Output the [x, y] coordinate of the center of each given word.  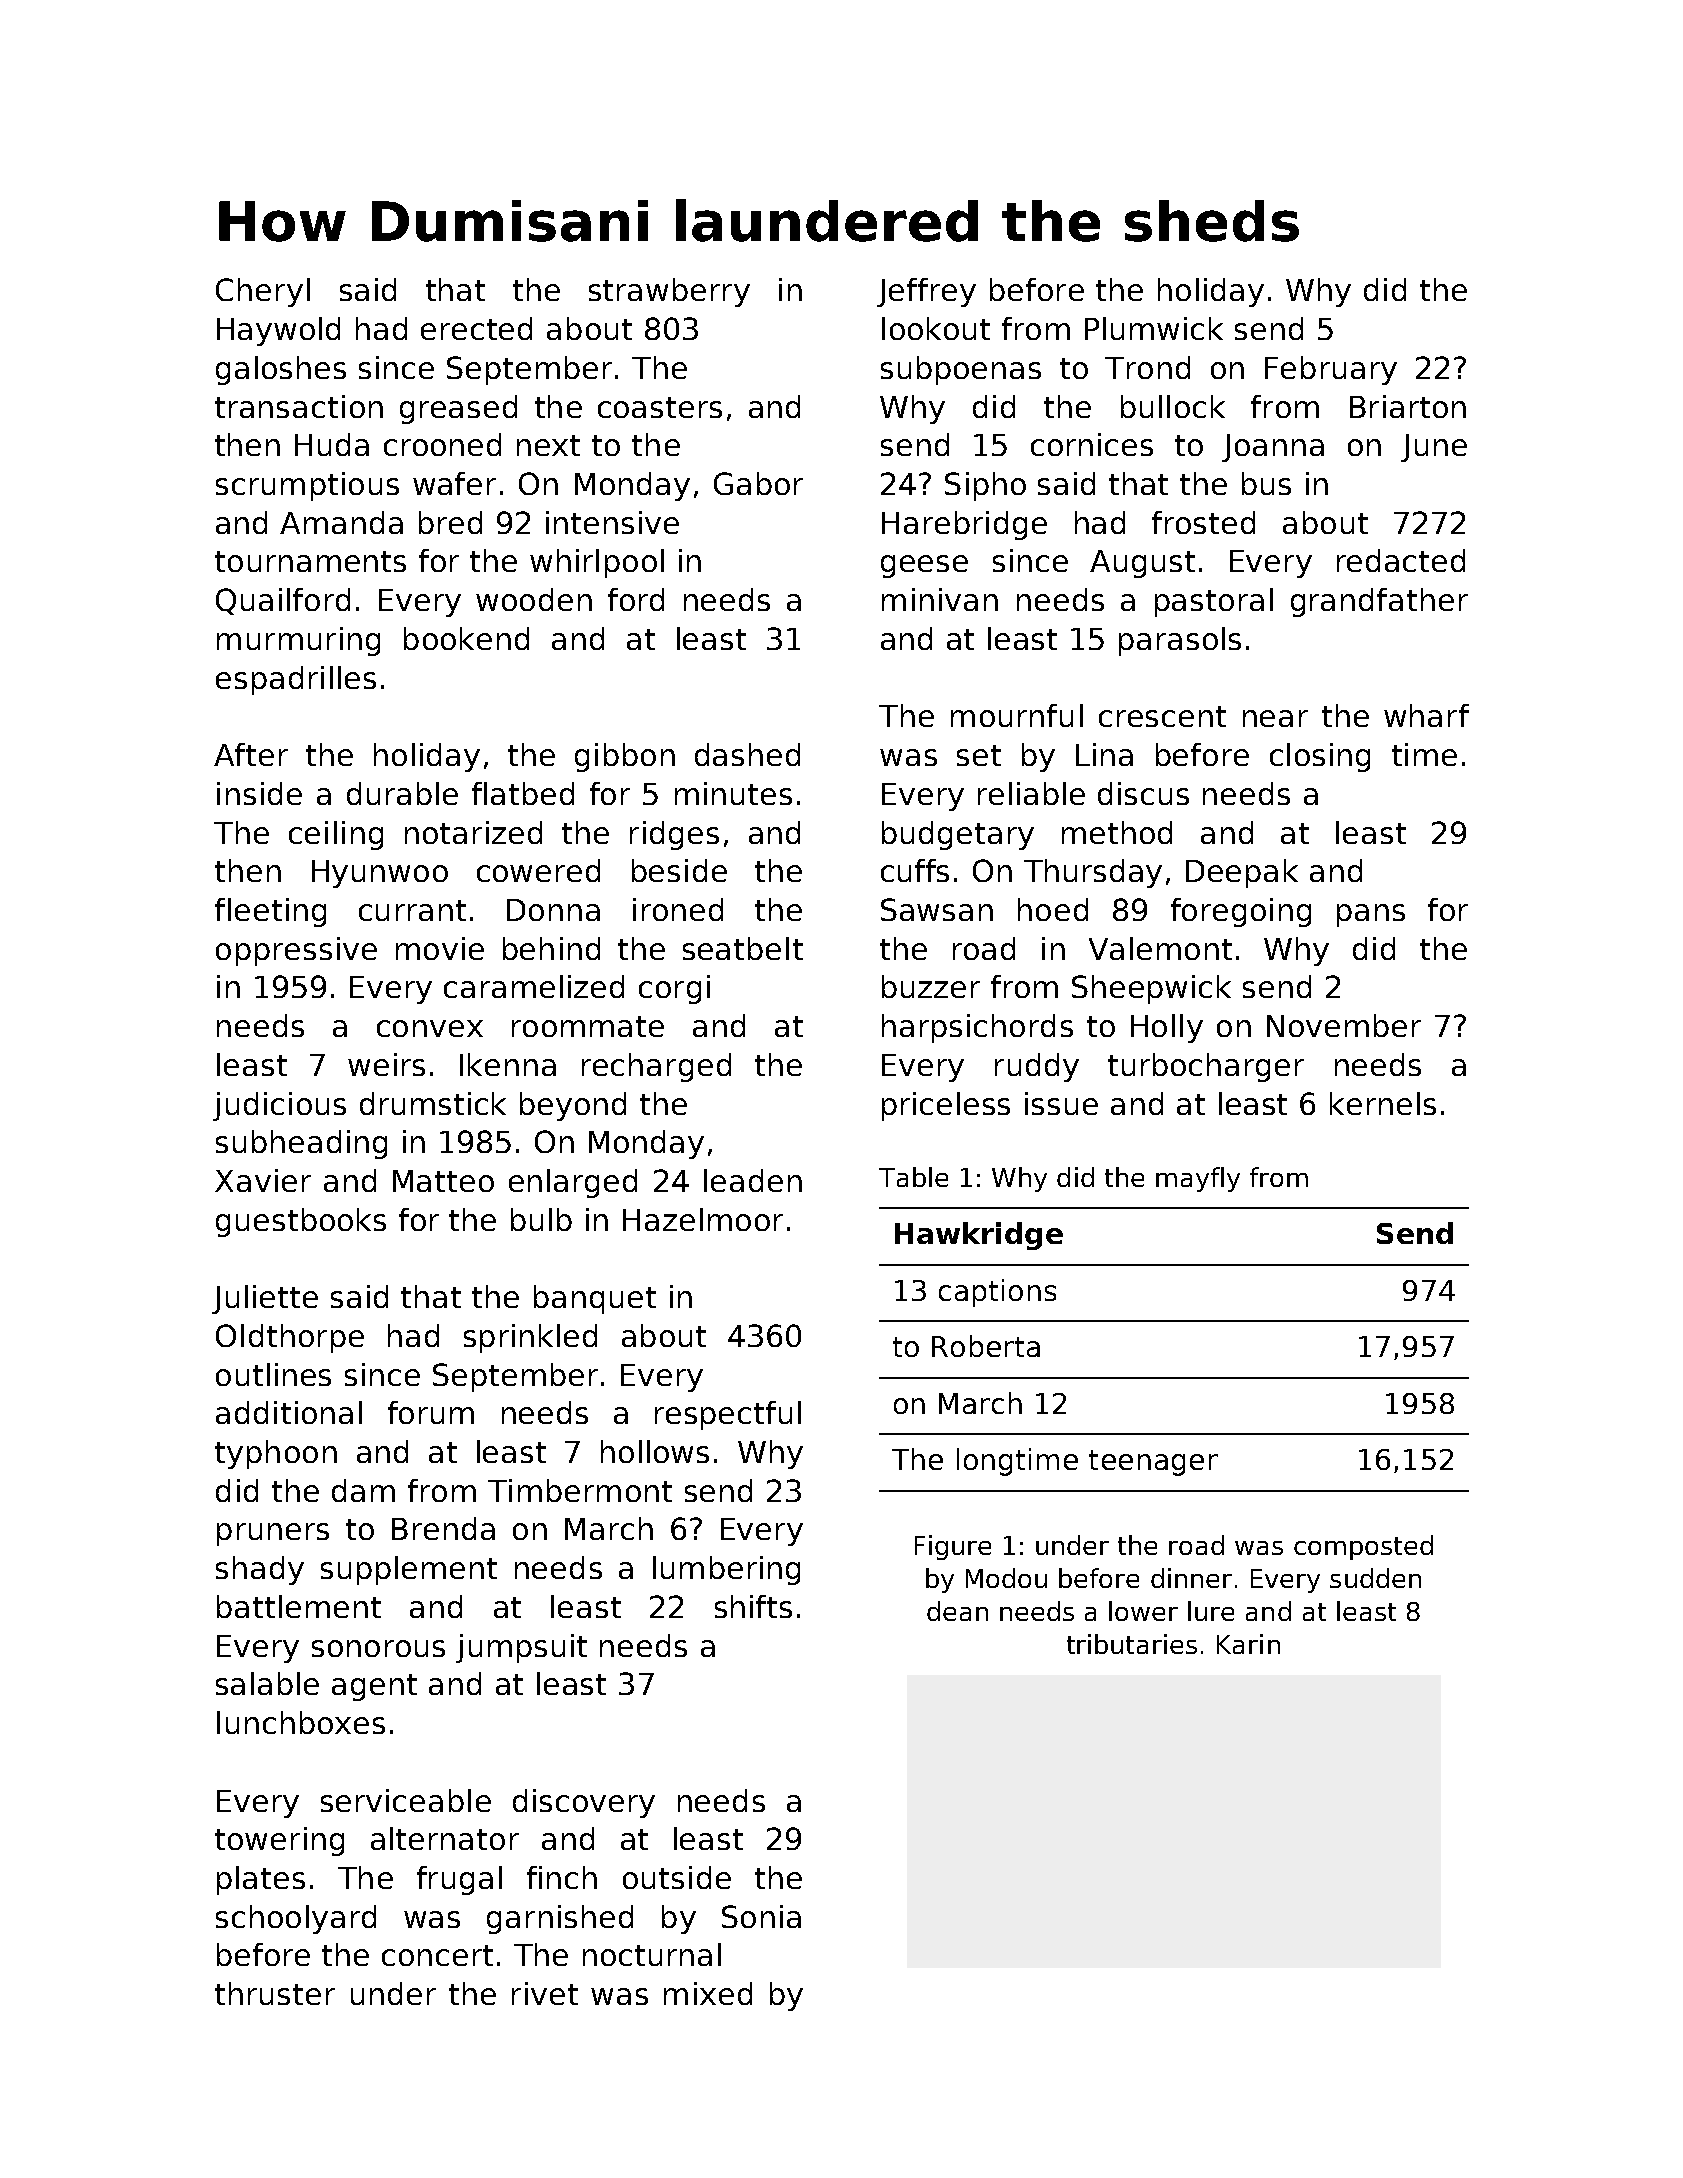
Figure [953, 1547]
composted [1363, 1547]
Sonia [761, 1916]
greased [458, 409]
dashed [747, 754]
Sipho [985, 486]
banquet [595, 1299]
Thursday [1093, 873]
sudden [1375, 1578]
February [1331, 370]
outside [677, 1877]
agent [374, 1687]
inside [259, 793]
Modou [1006, 1578]
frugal [459, 1880]
